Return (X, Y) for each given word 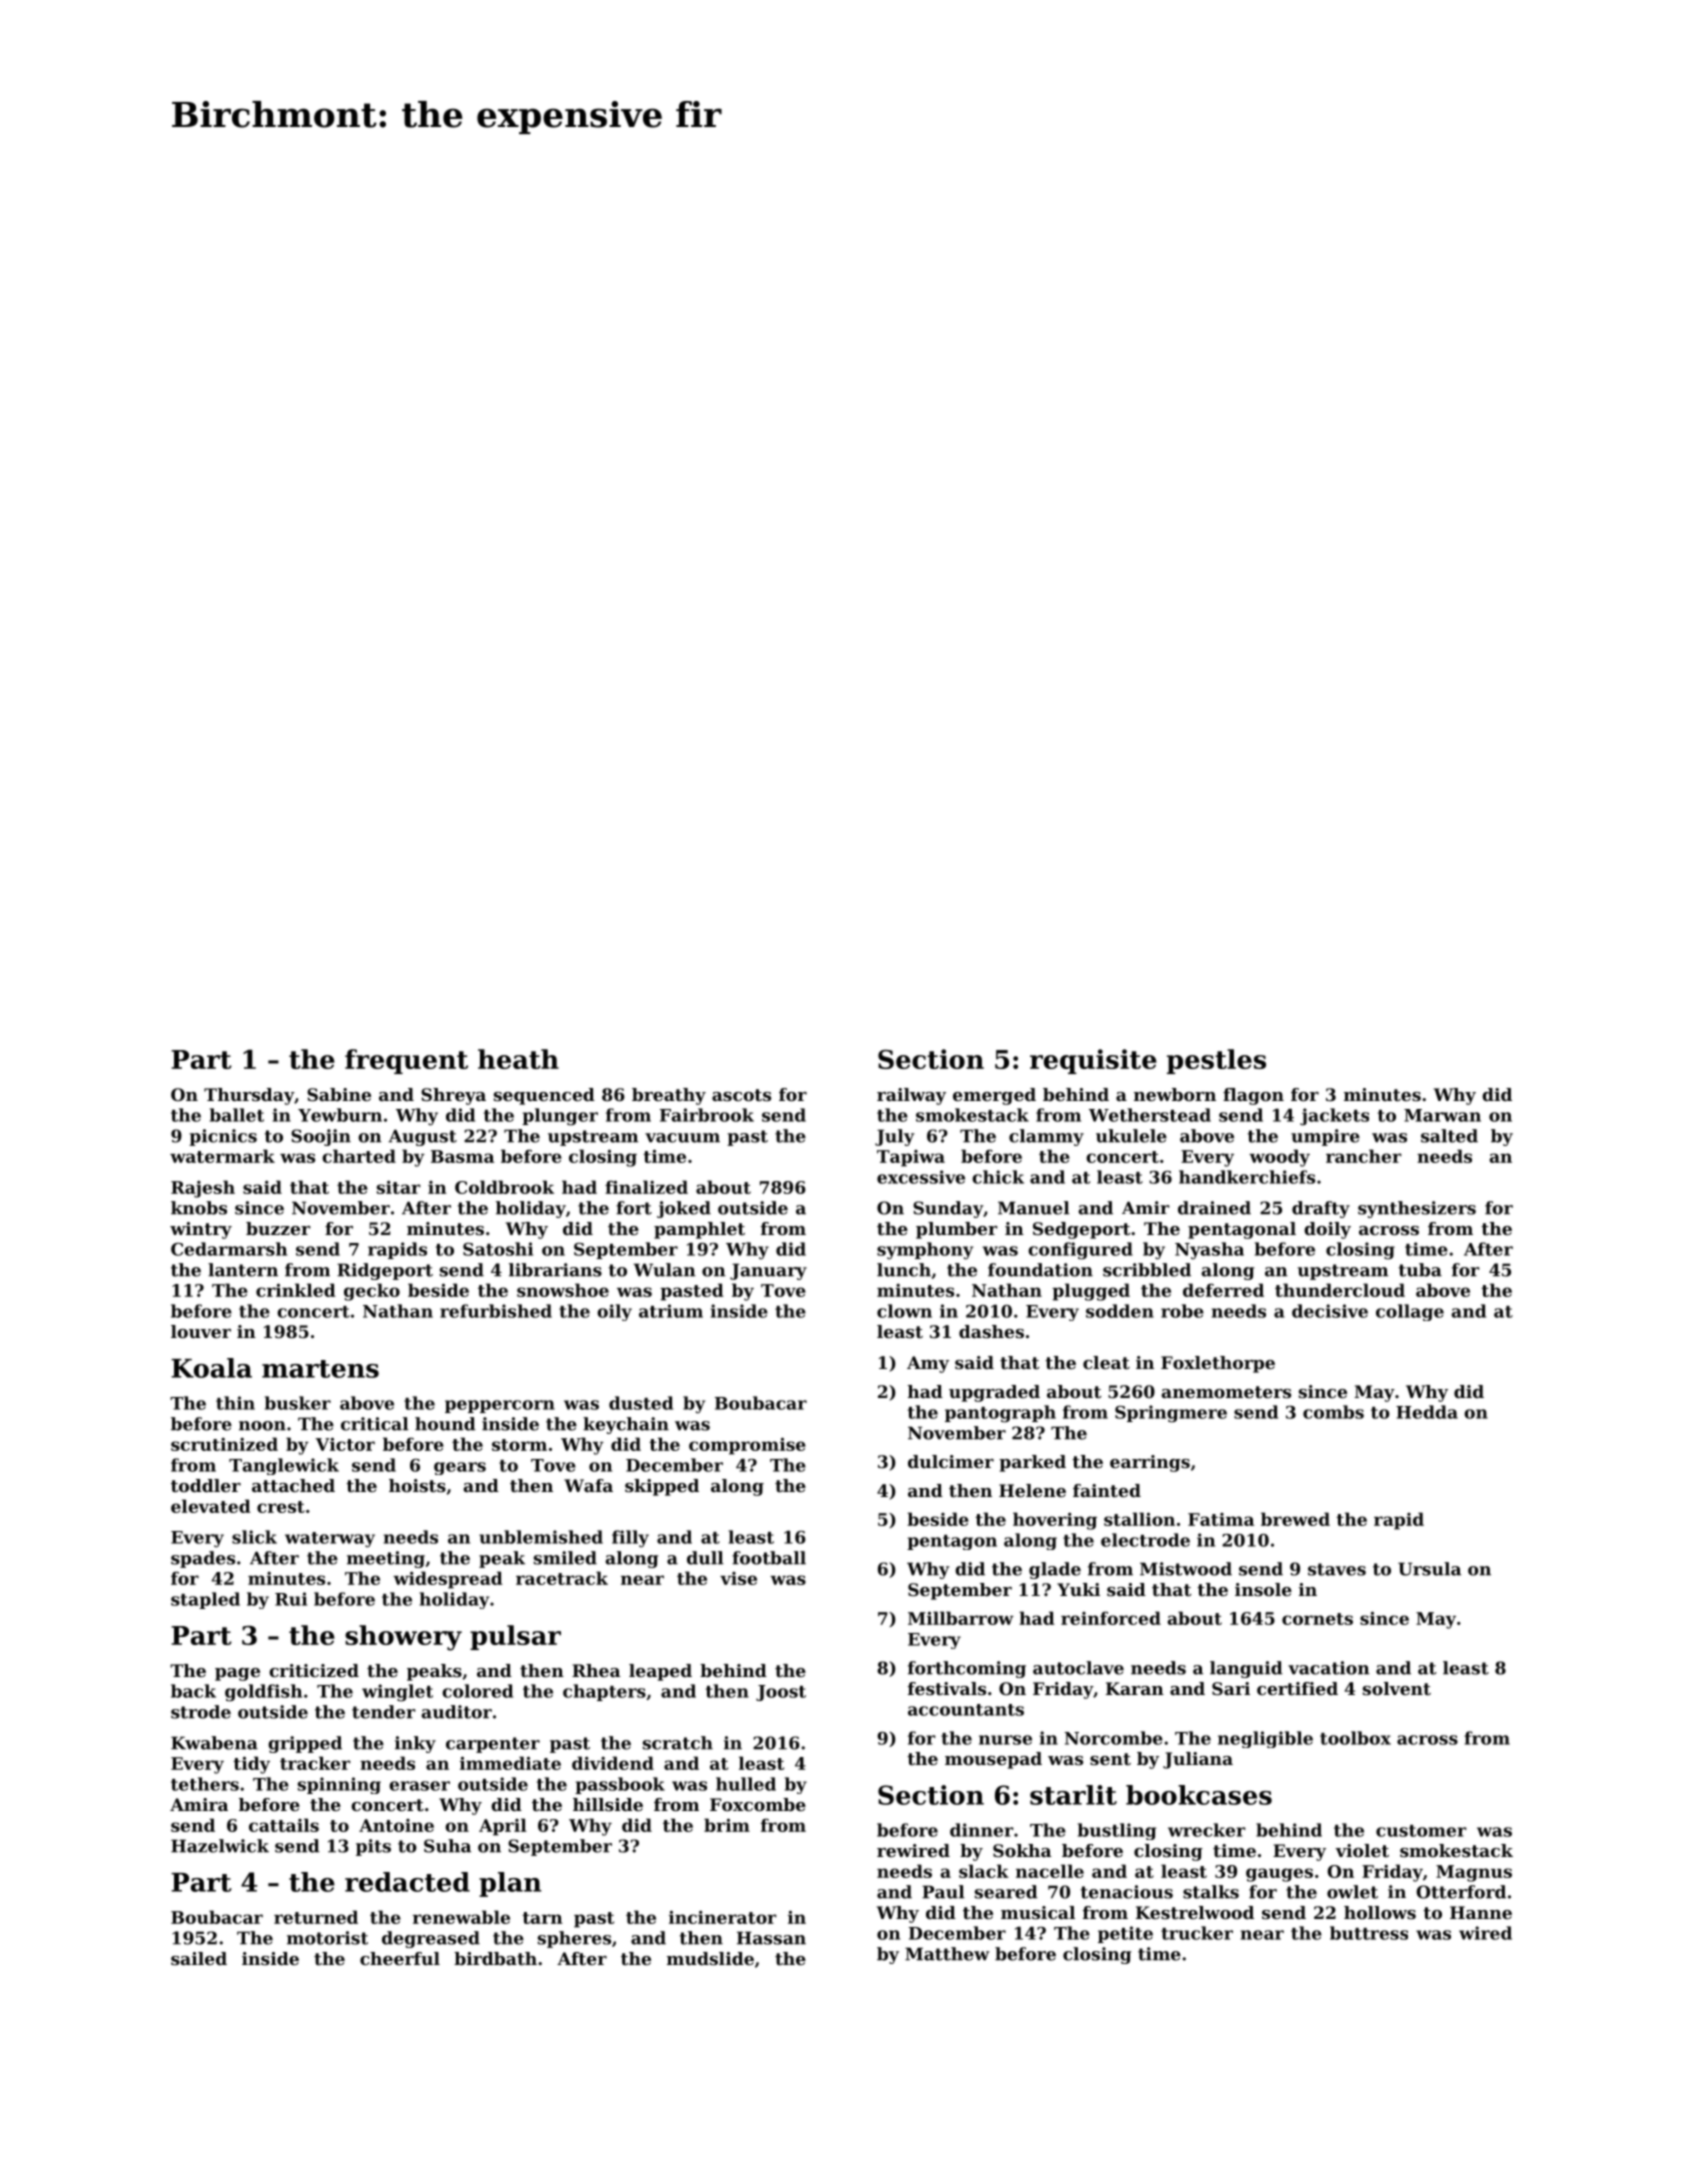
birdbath (495, 1958)
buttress (1369, 1933)
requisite (1093, 1061)
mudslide (710, 1958)
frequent (406, 1061)
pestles (1216, 1061)
